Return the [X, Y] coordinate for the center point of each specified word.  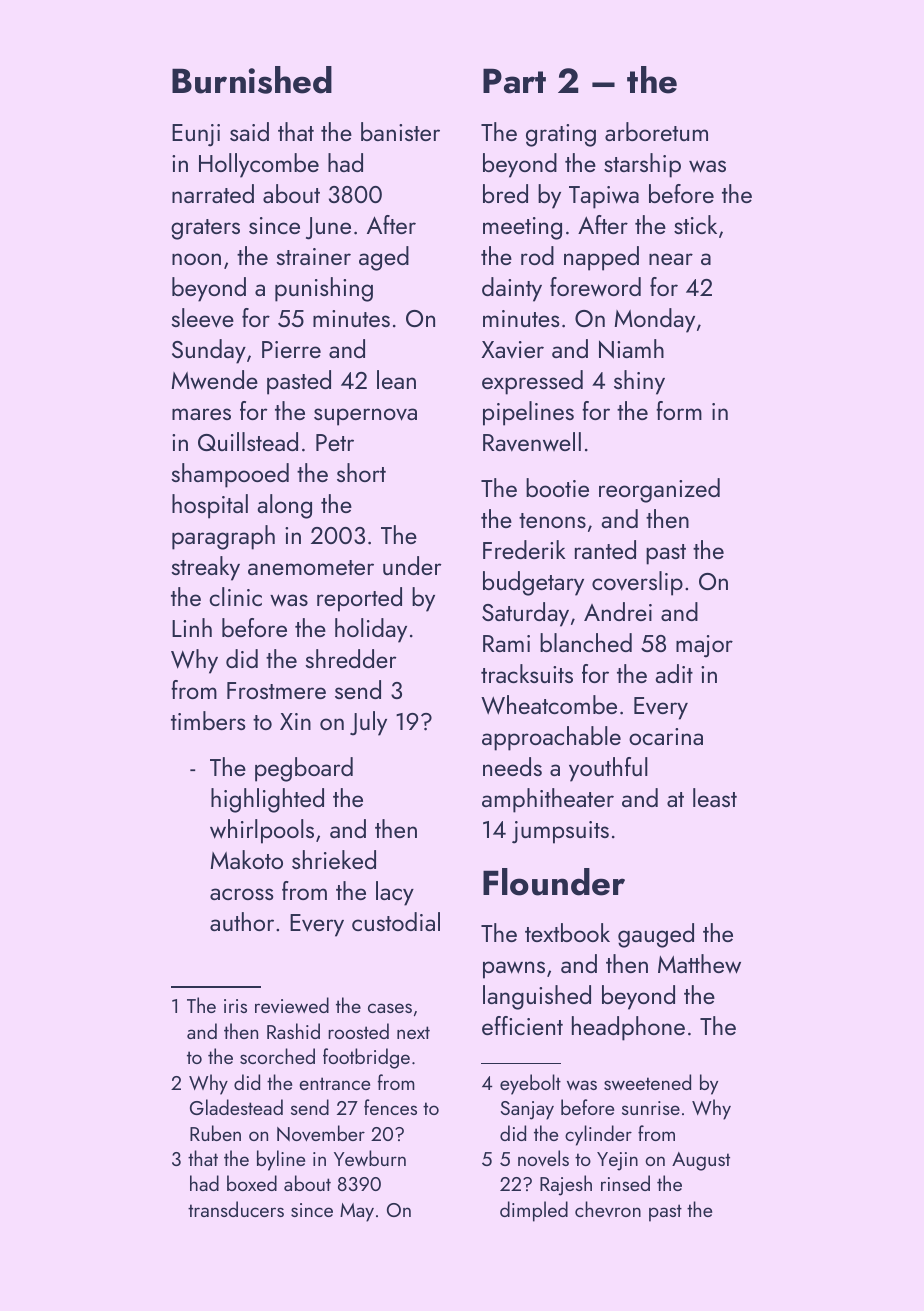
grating [561, 135]
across [241, 894]
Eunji [196, 135]
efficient [522, 1025]
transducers [236, 1209]
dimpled [534, 1211]
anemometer [311, 567]
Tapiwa [604, 197]
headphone [628, 1028]
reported [359, 599]
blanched [586, 642]
